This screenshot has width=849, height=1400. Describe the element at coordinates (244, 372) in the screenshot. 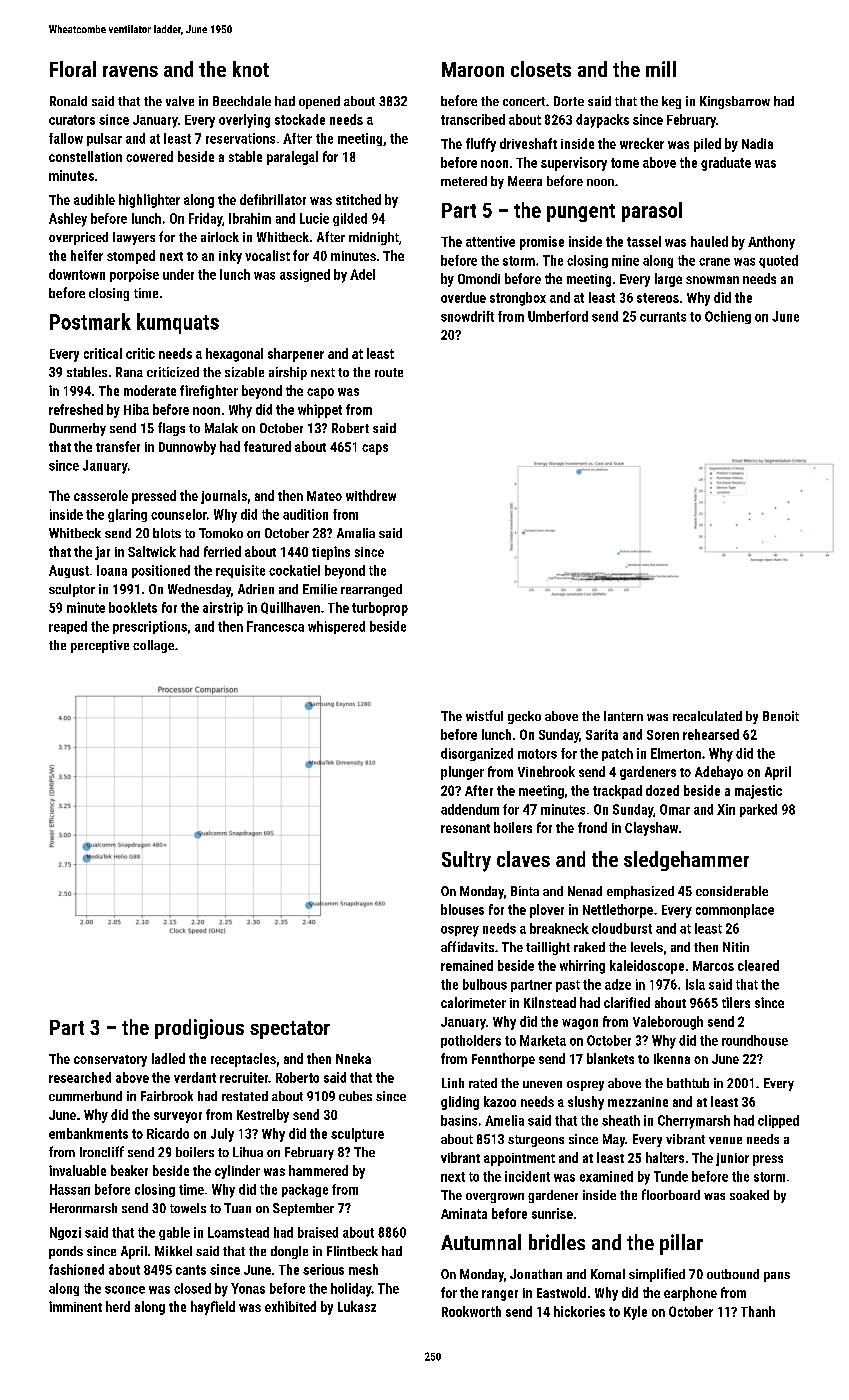

I see `sizable` at that location.
